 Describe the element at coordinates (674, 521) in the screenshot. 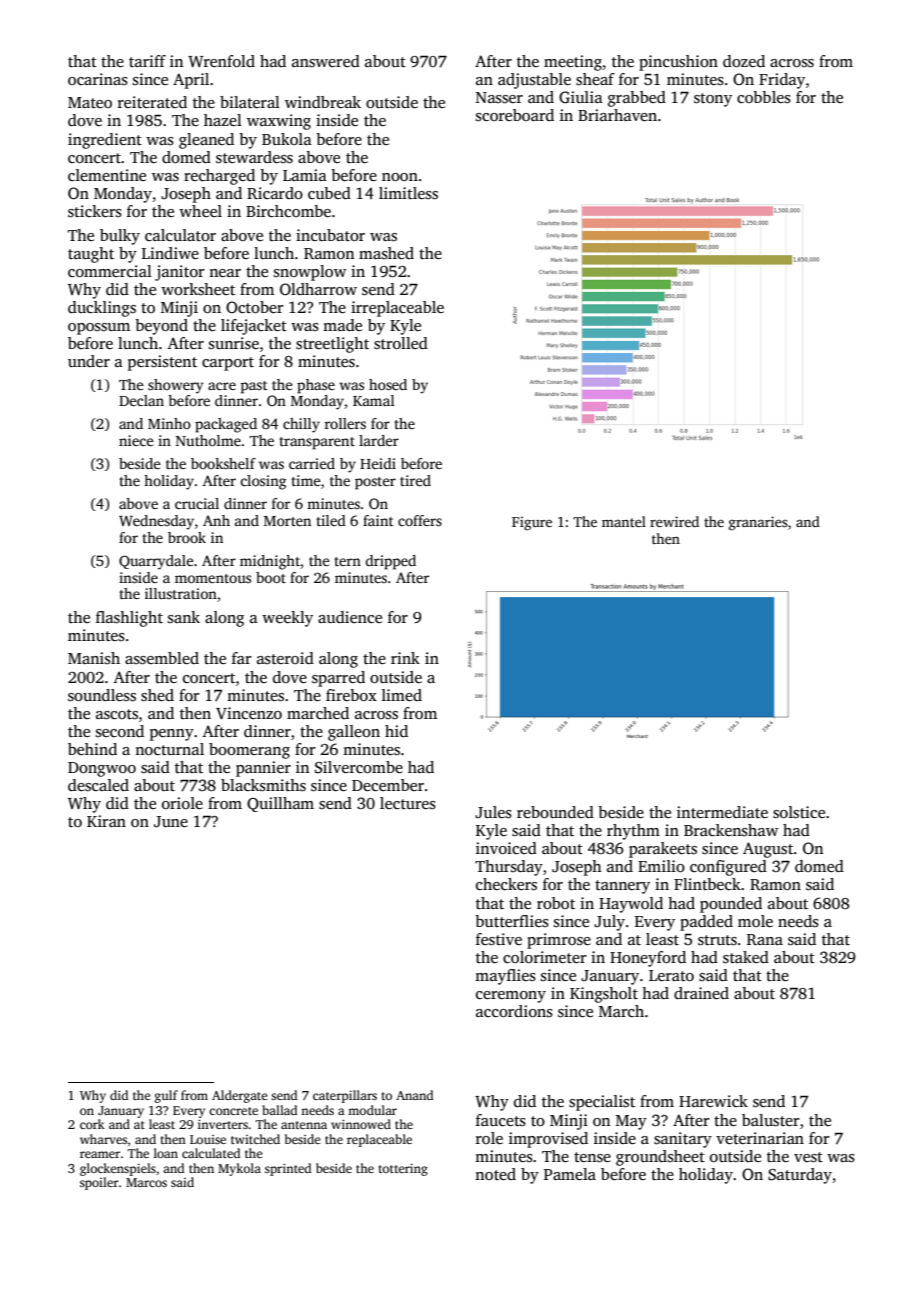

I see `rewired` at that location.
